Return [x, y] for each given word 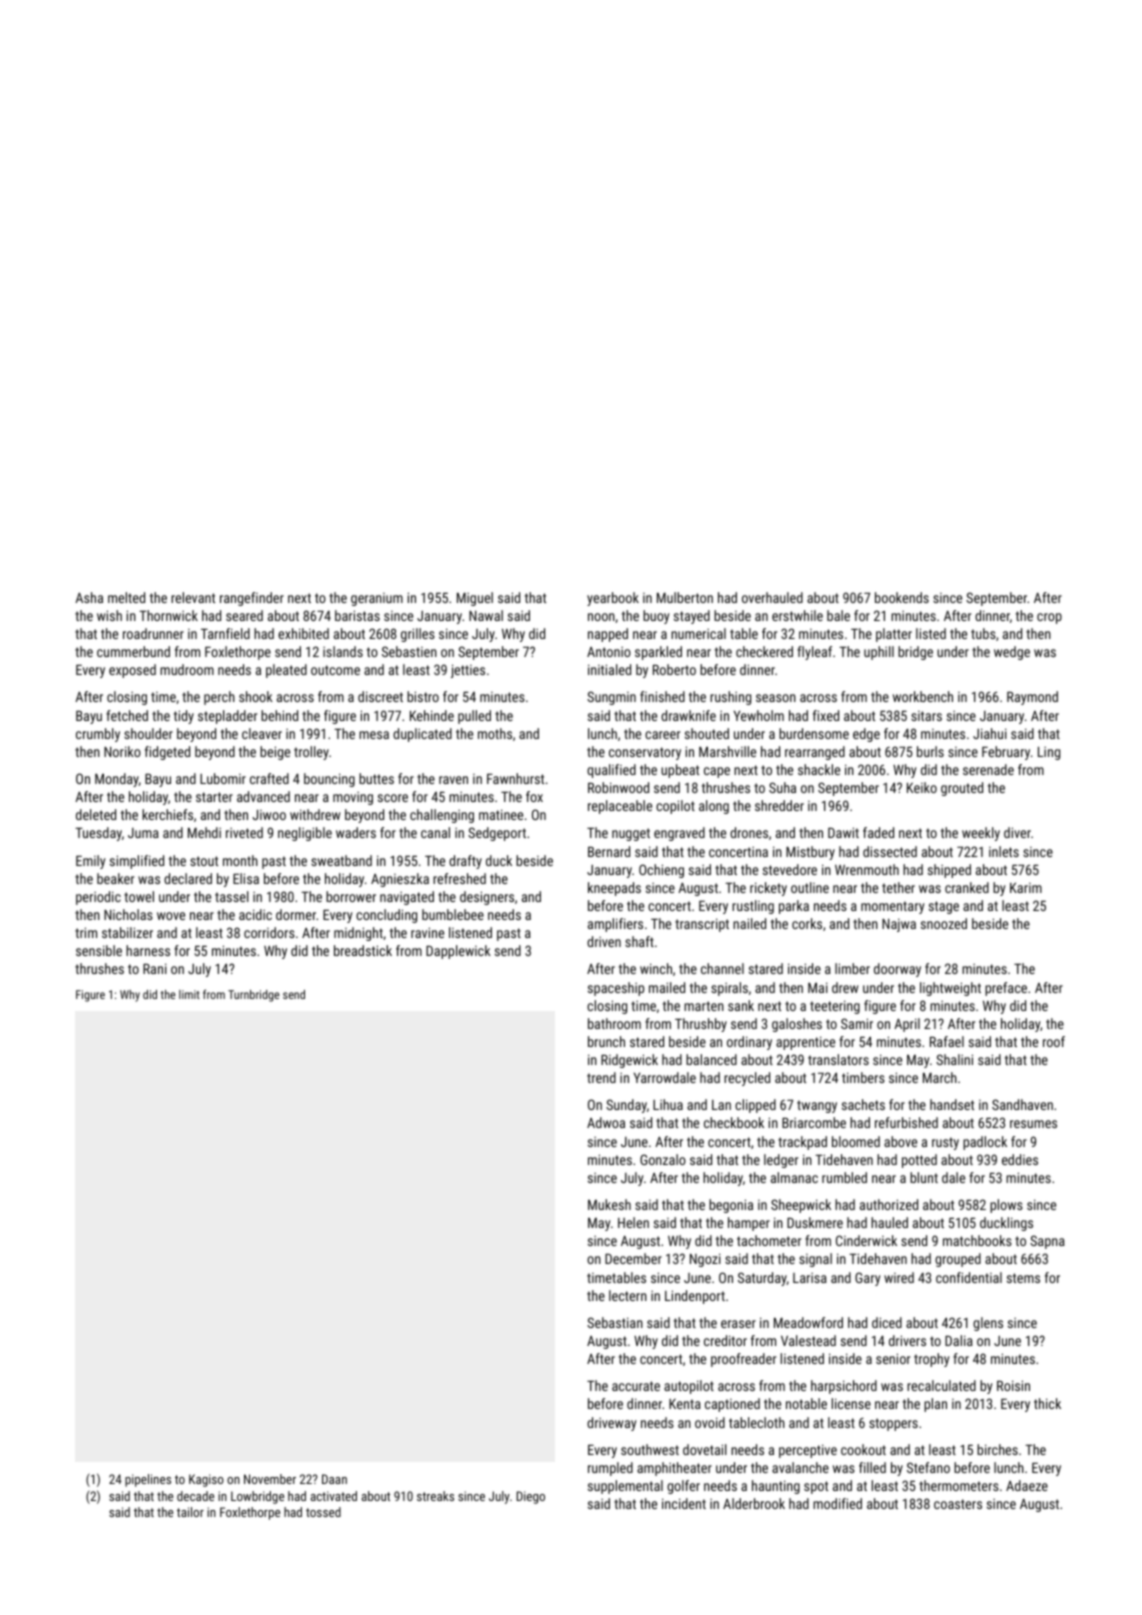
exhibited [303, 633]
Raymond [1032, 698]
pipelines [148, 1480]
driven [604, 941]
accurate [636, 1386]
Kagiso [206, 1480]
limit [189, 994]
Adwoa [606, 1122]
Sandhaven [1022, 1104]
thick [1047, 1403]
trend [601, 1077]
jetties [468, 671]
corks [807, 923]
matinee [501, 814]
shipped [949, 871]
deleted [96, 814]
